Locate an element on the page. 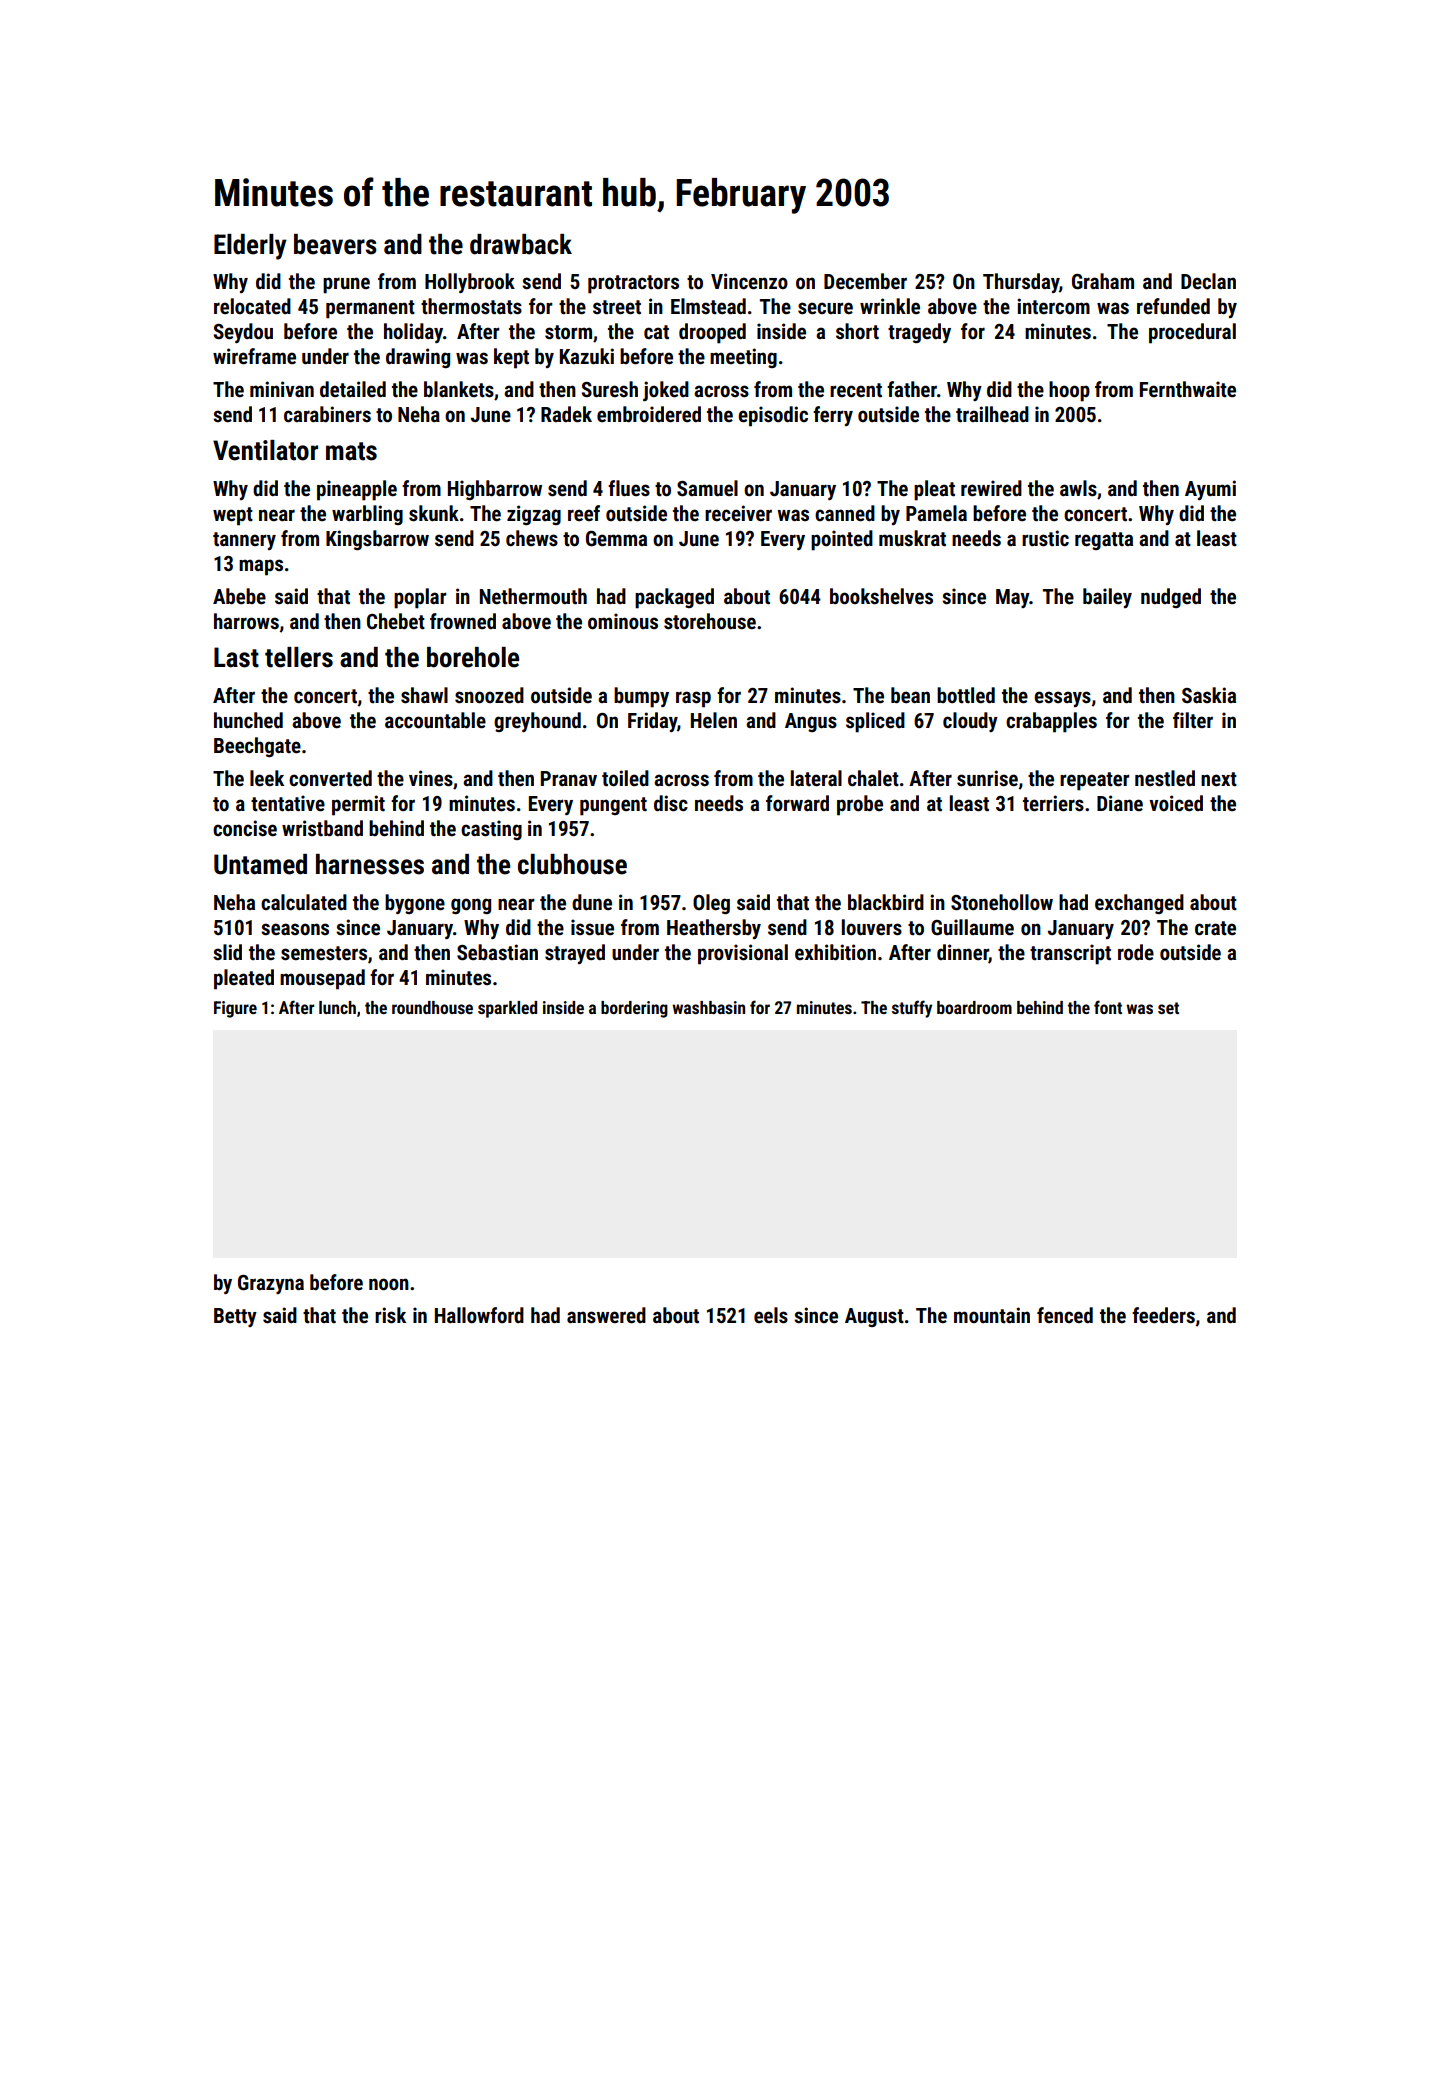 The width and height of the page is (1450, 2100). noon is located at coordinates (389, 1284).
